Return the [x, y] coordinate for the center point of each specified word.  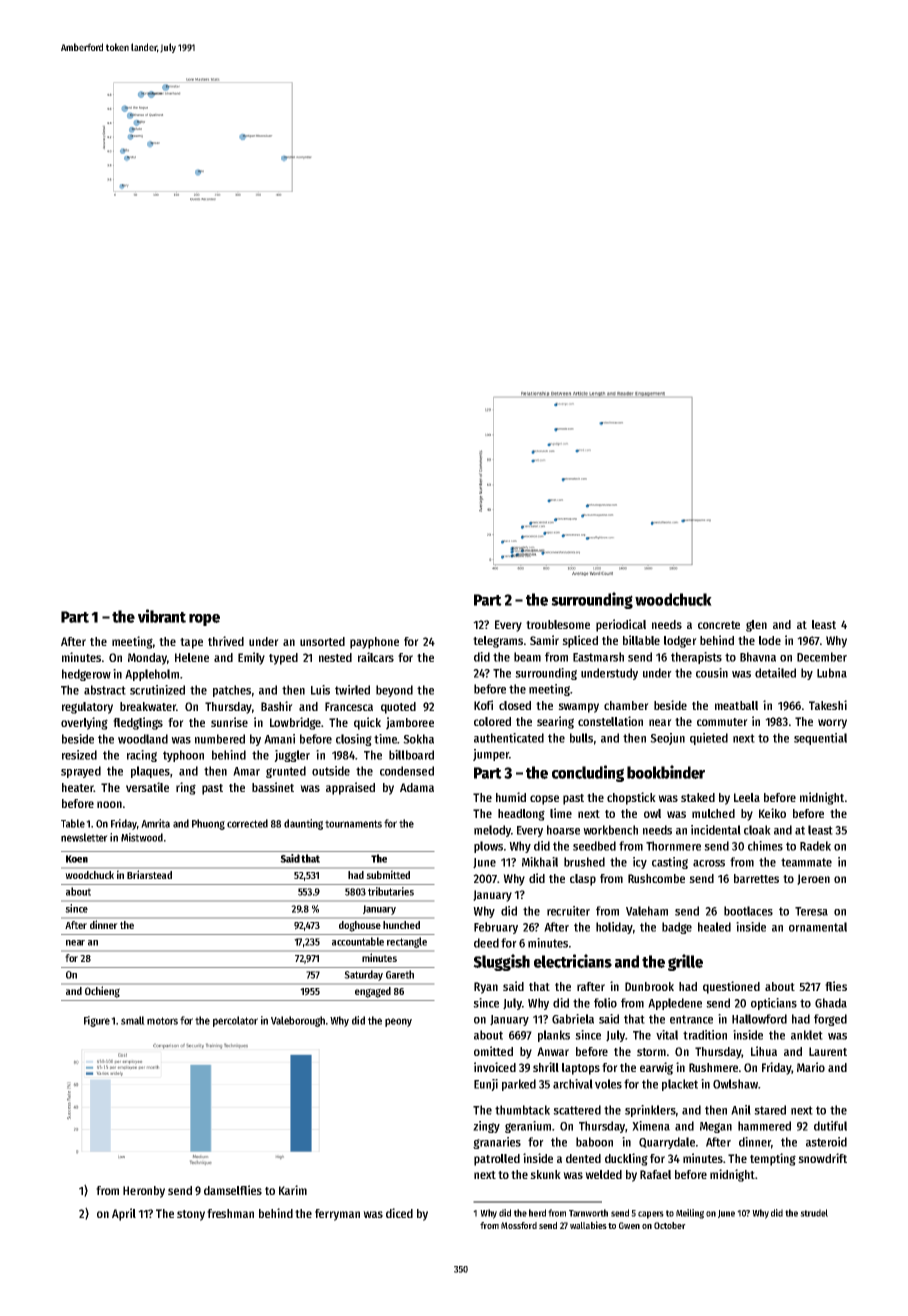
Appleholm [152, 675]
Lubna [832, 673]
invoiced [495, 1067]
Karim [293, 1190]
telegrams [498, 642]
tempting [773, 1159]
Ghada [831, 1003]
